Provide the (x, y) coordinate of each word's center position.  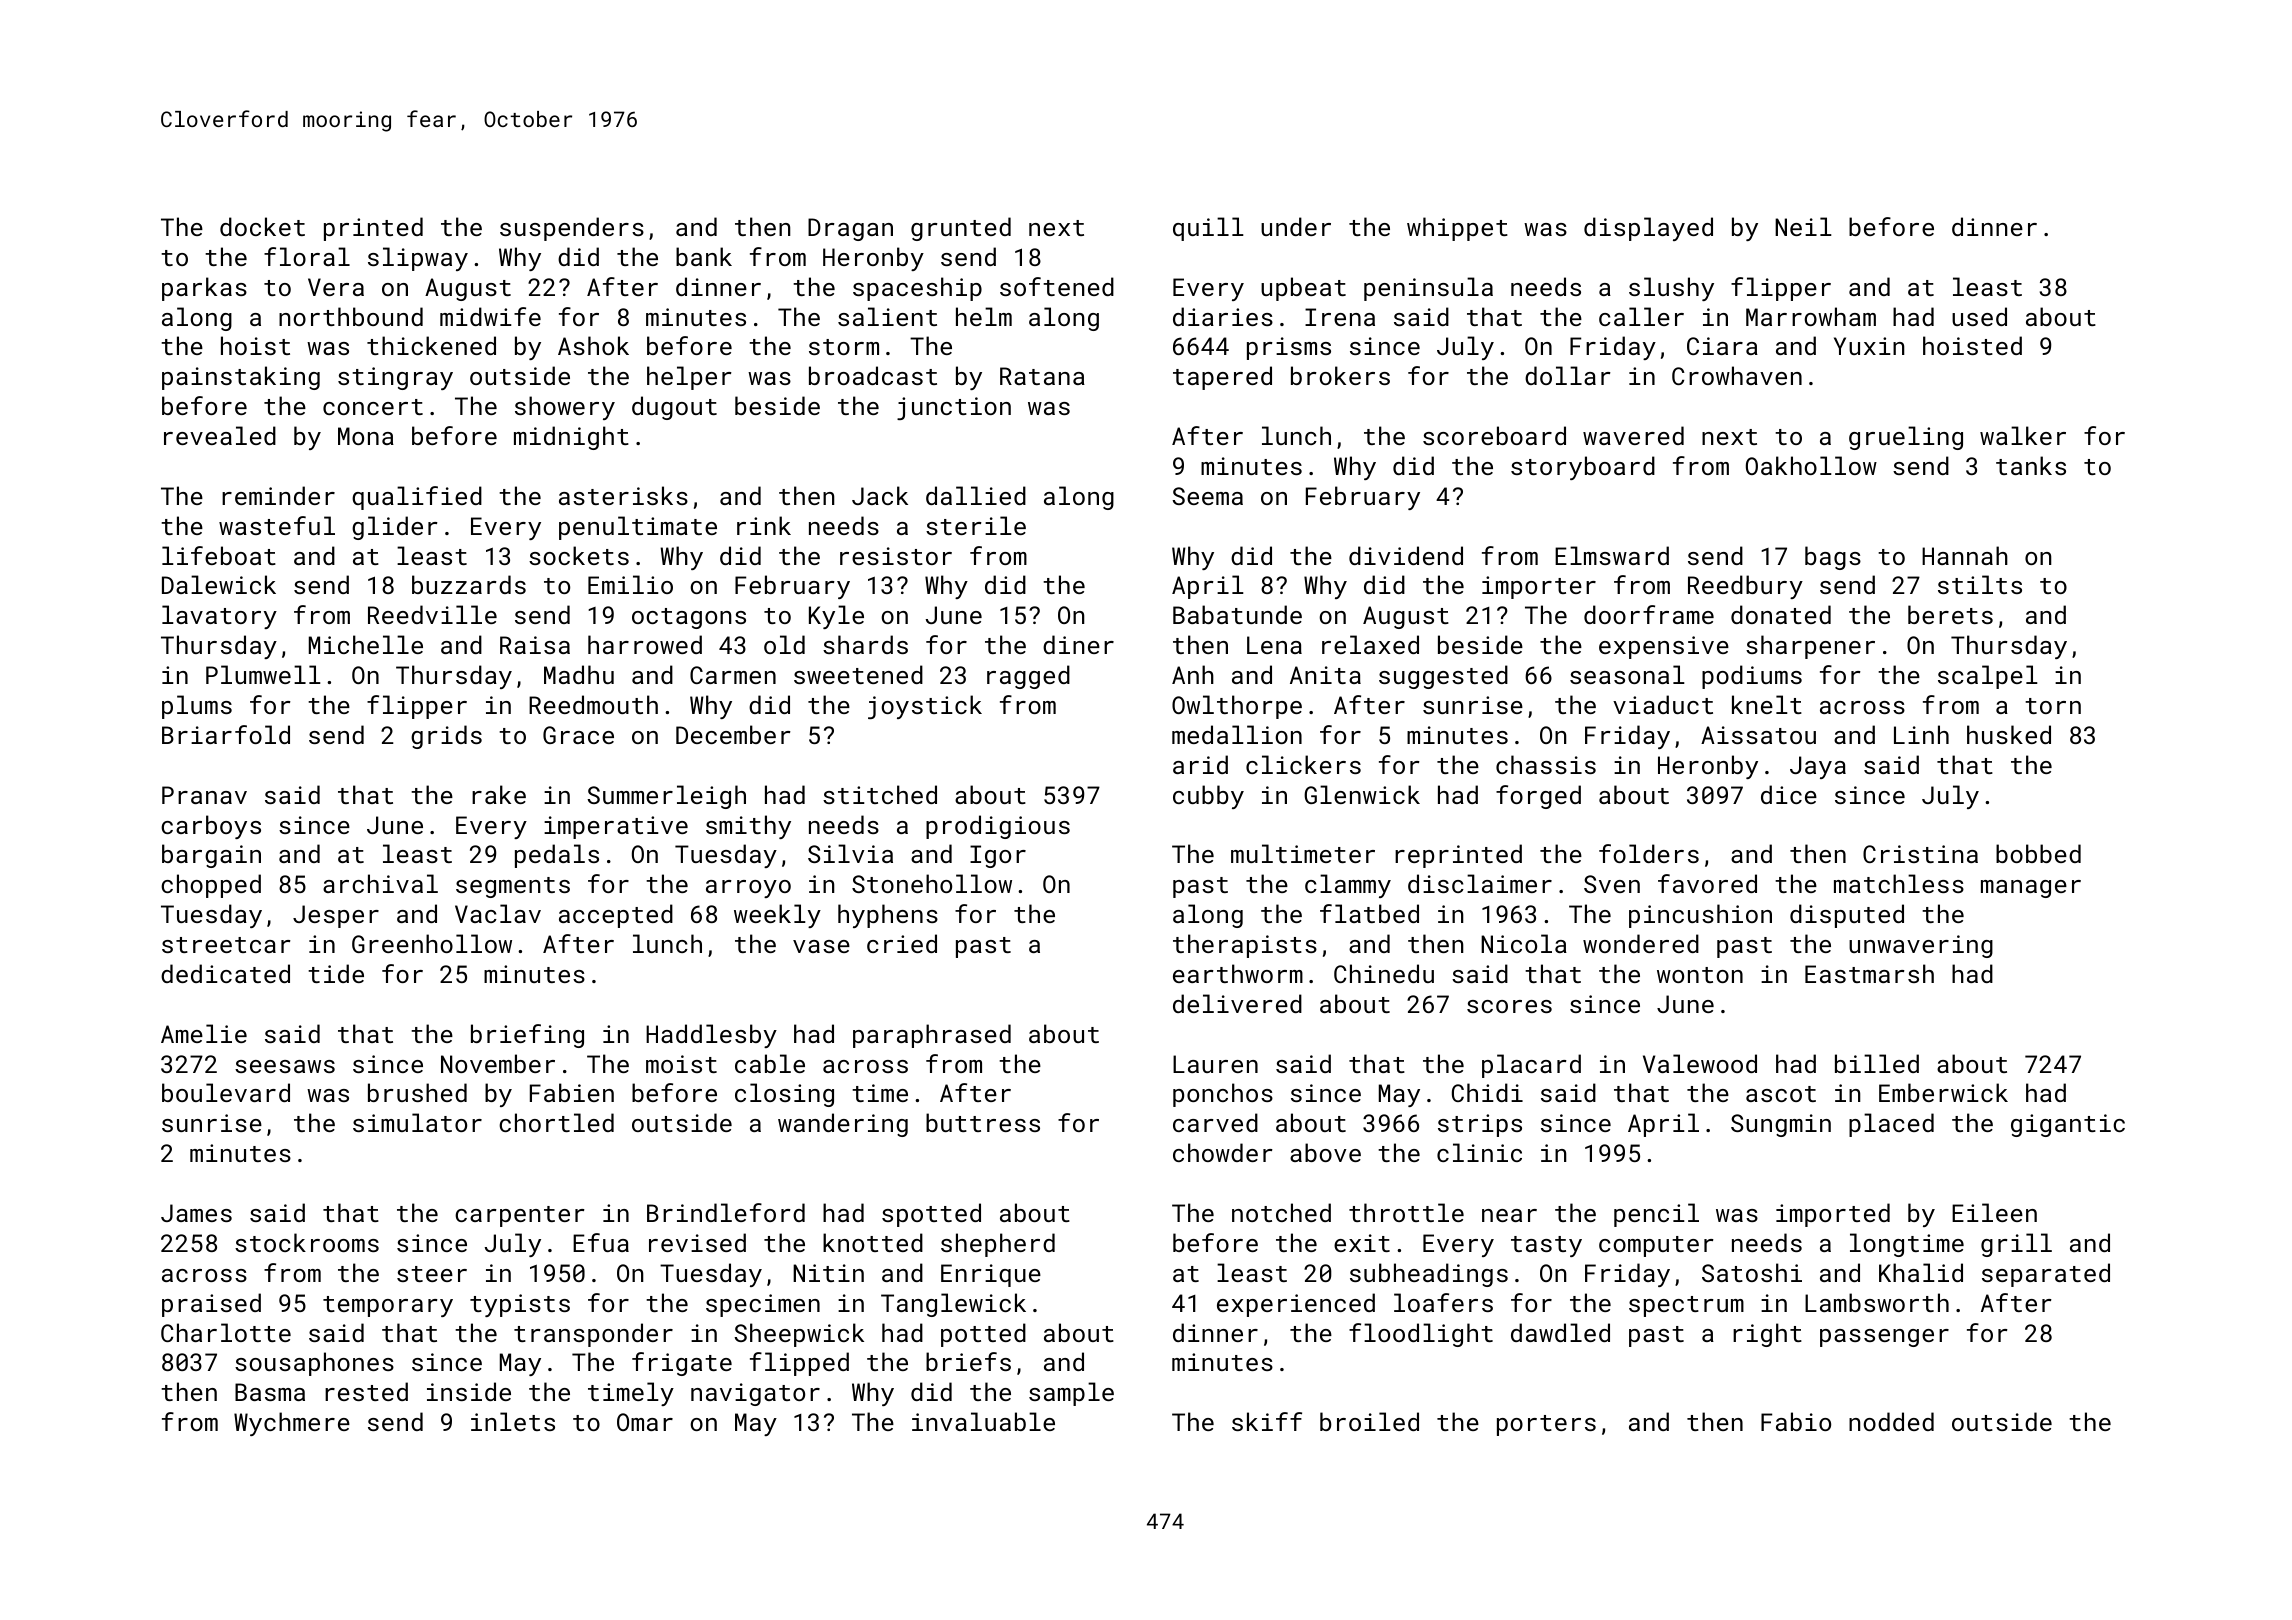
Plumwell (263, 674)
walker (2023, 435)
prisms (1289, 348)
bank (704, 256)
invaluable (983, 1421)
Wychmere (292, 1424)
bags (1833, 558)
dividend (1406, 555)
